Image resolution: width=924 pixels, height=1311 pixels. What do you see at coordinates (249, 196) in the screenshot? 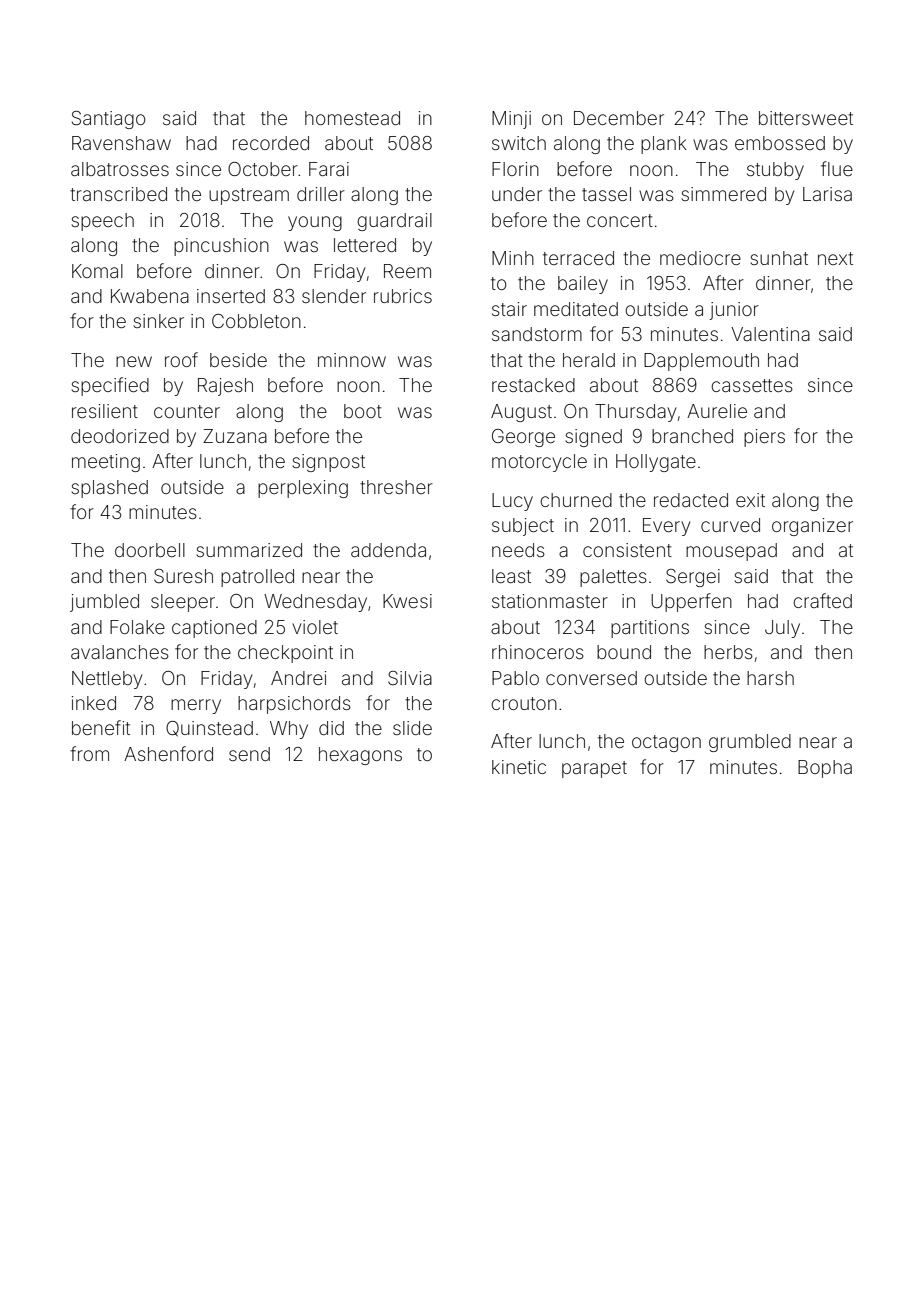
I see `upstream` at bounding box center [249, 196].
